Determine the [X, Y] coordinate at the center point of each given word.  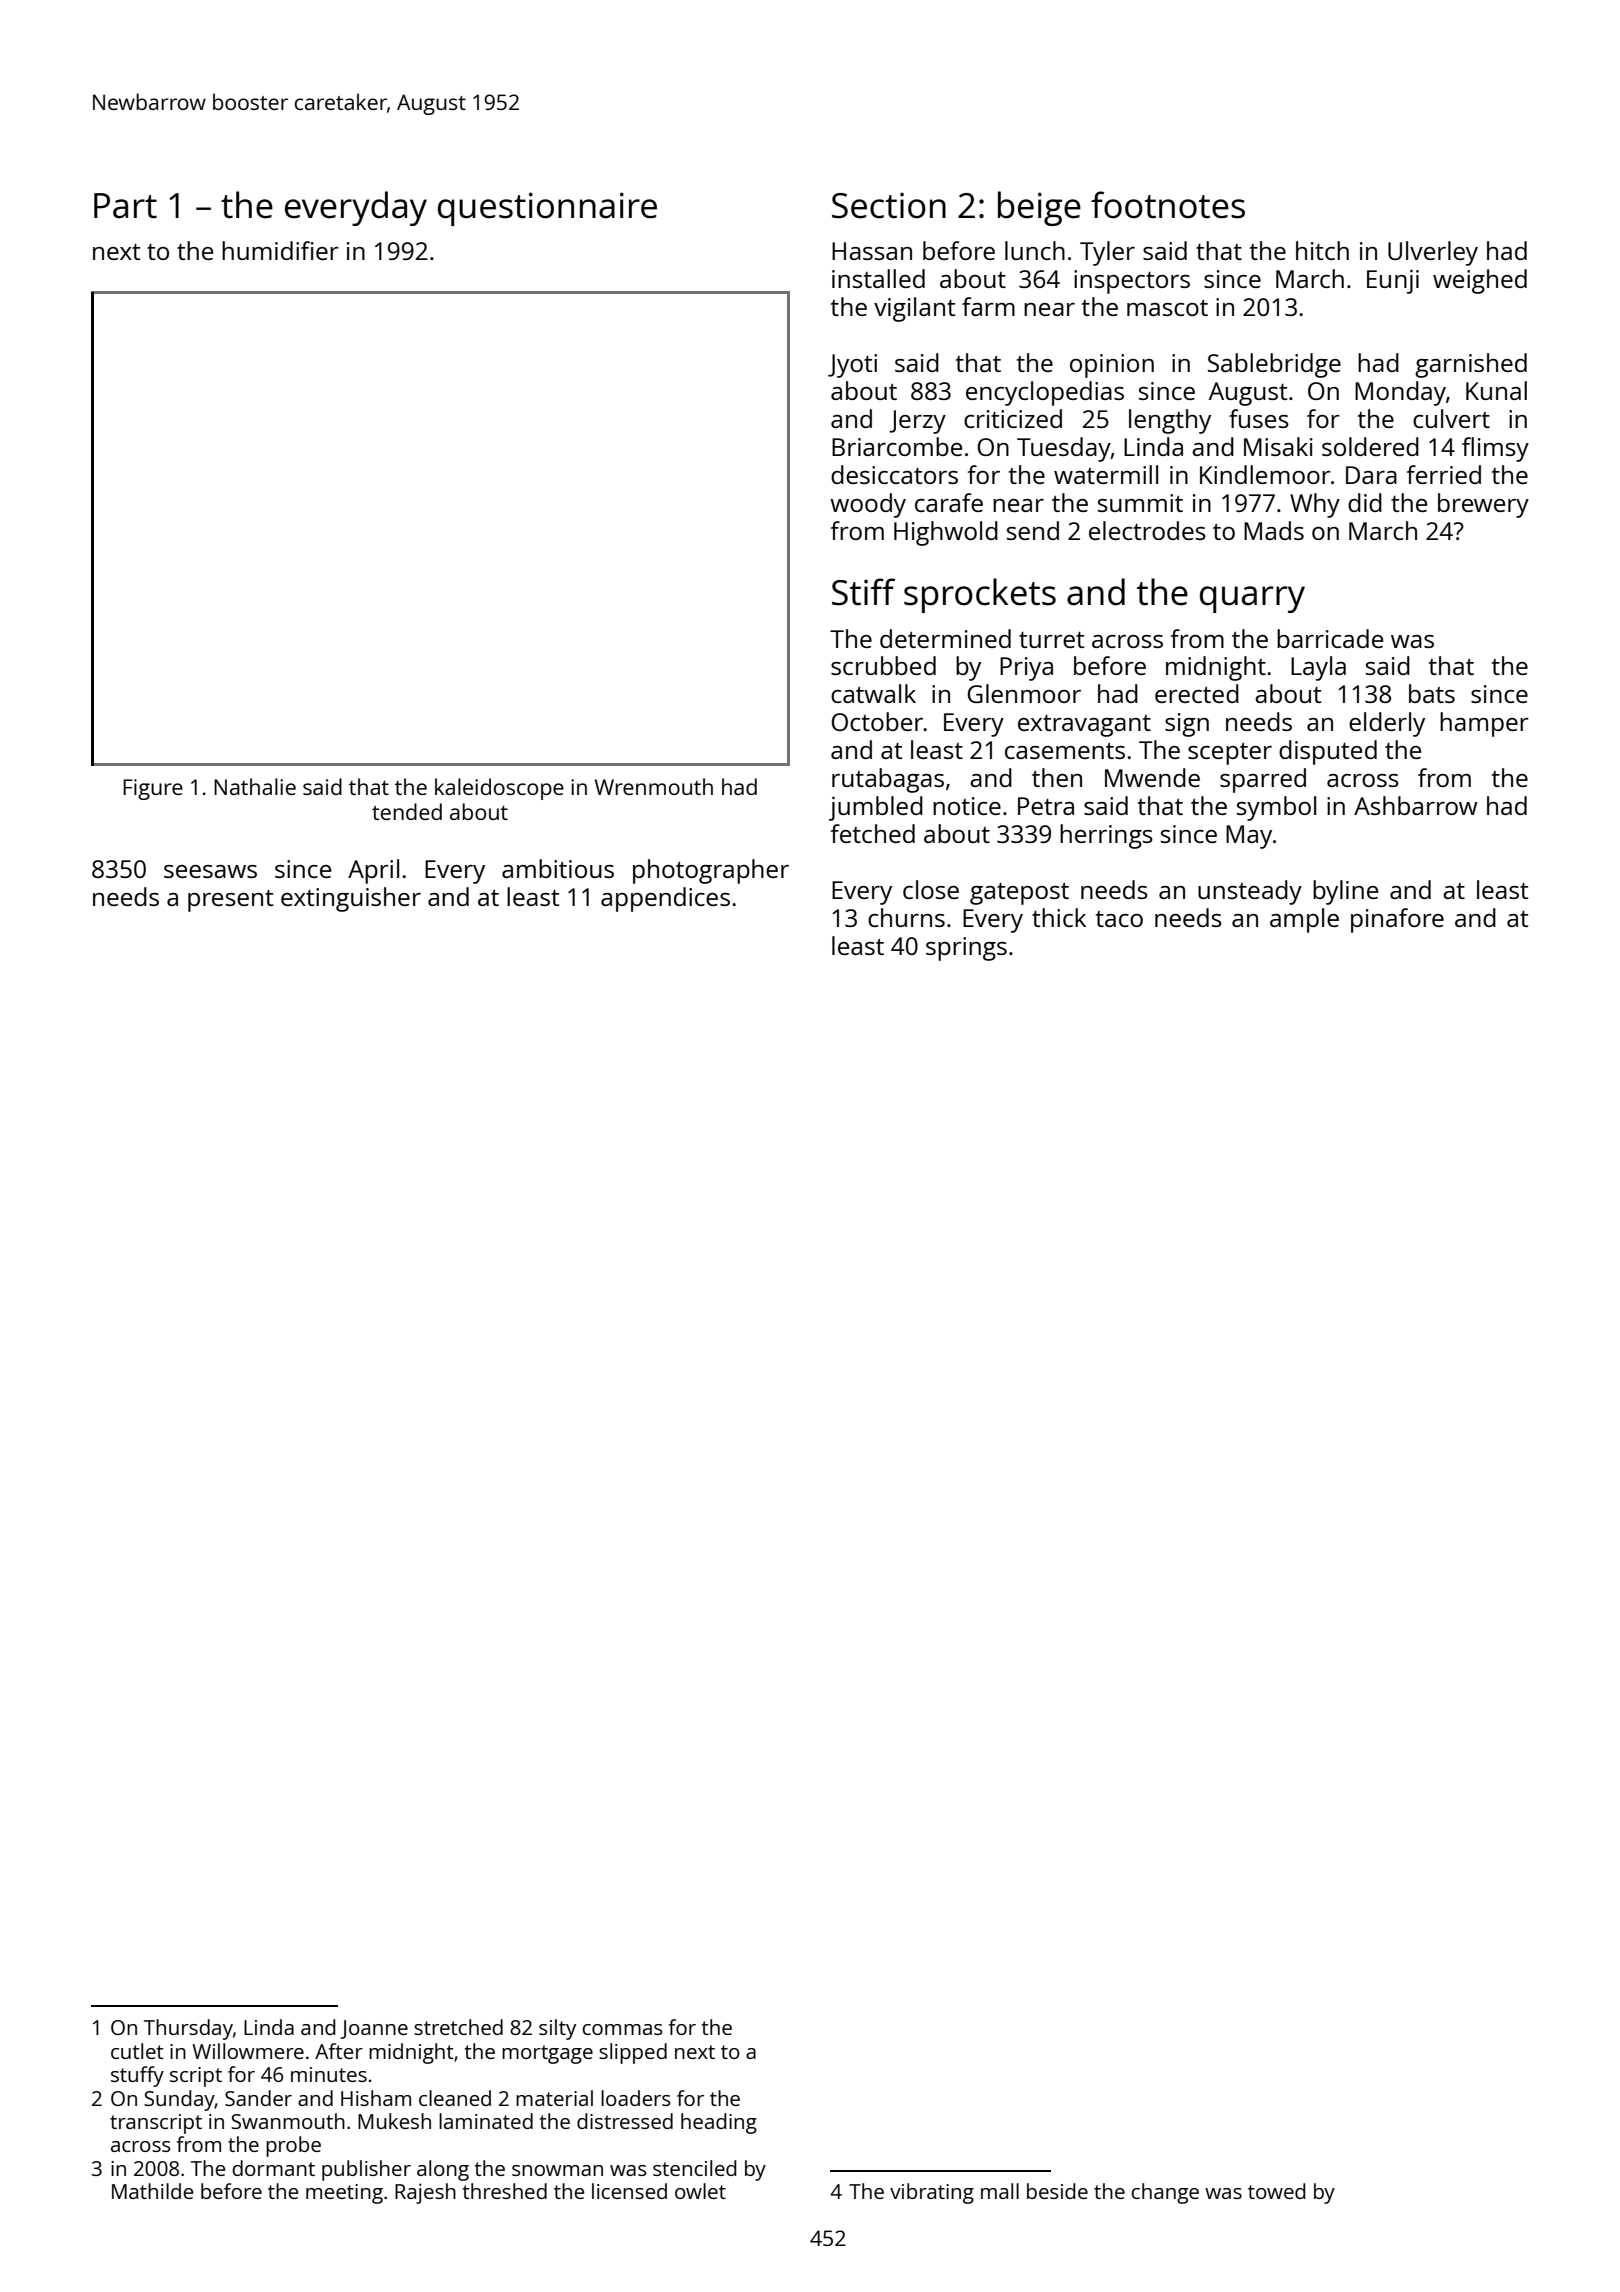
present [230, 900]
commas [622, 2029]
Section [889, 205]
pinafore [1397, 920]
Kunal [1496, 390]
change [1165, 2193]
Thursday [188, 2029]
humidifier [280, 250]
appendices [665, 899]
